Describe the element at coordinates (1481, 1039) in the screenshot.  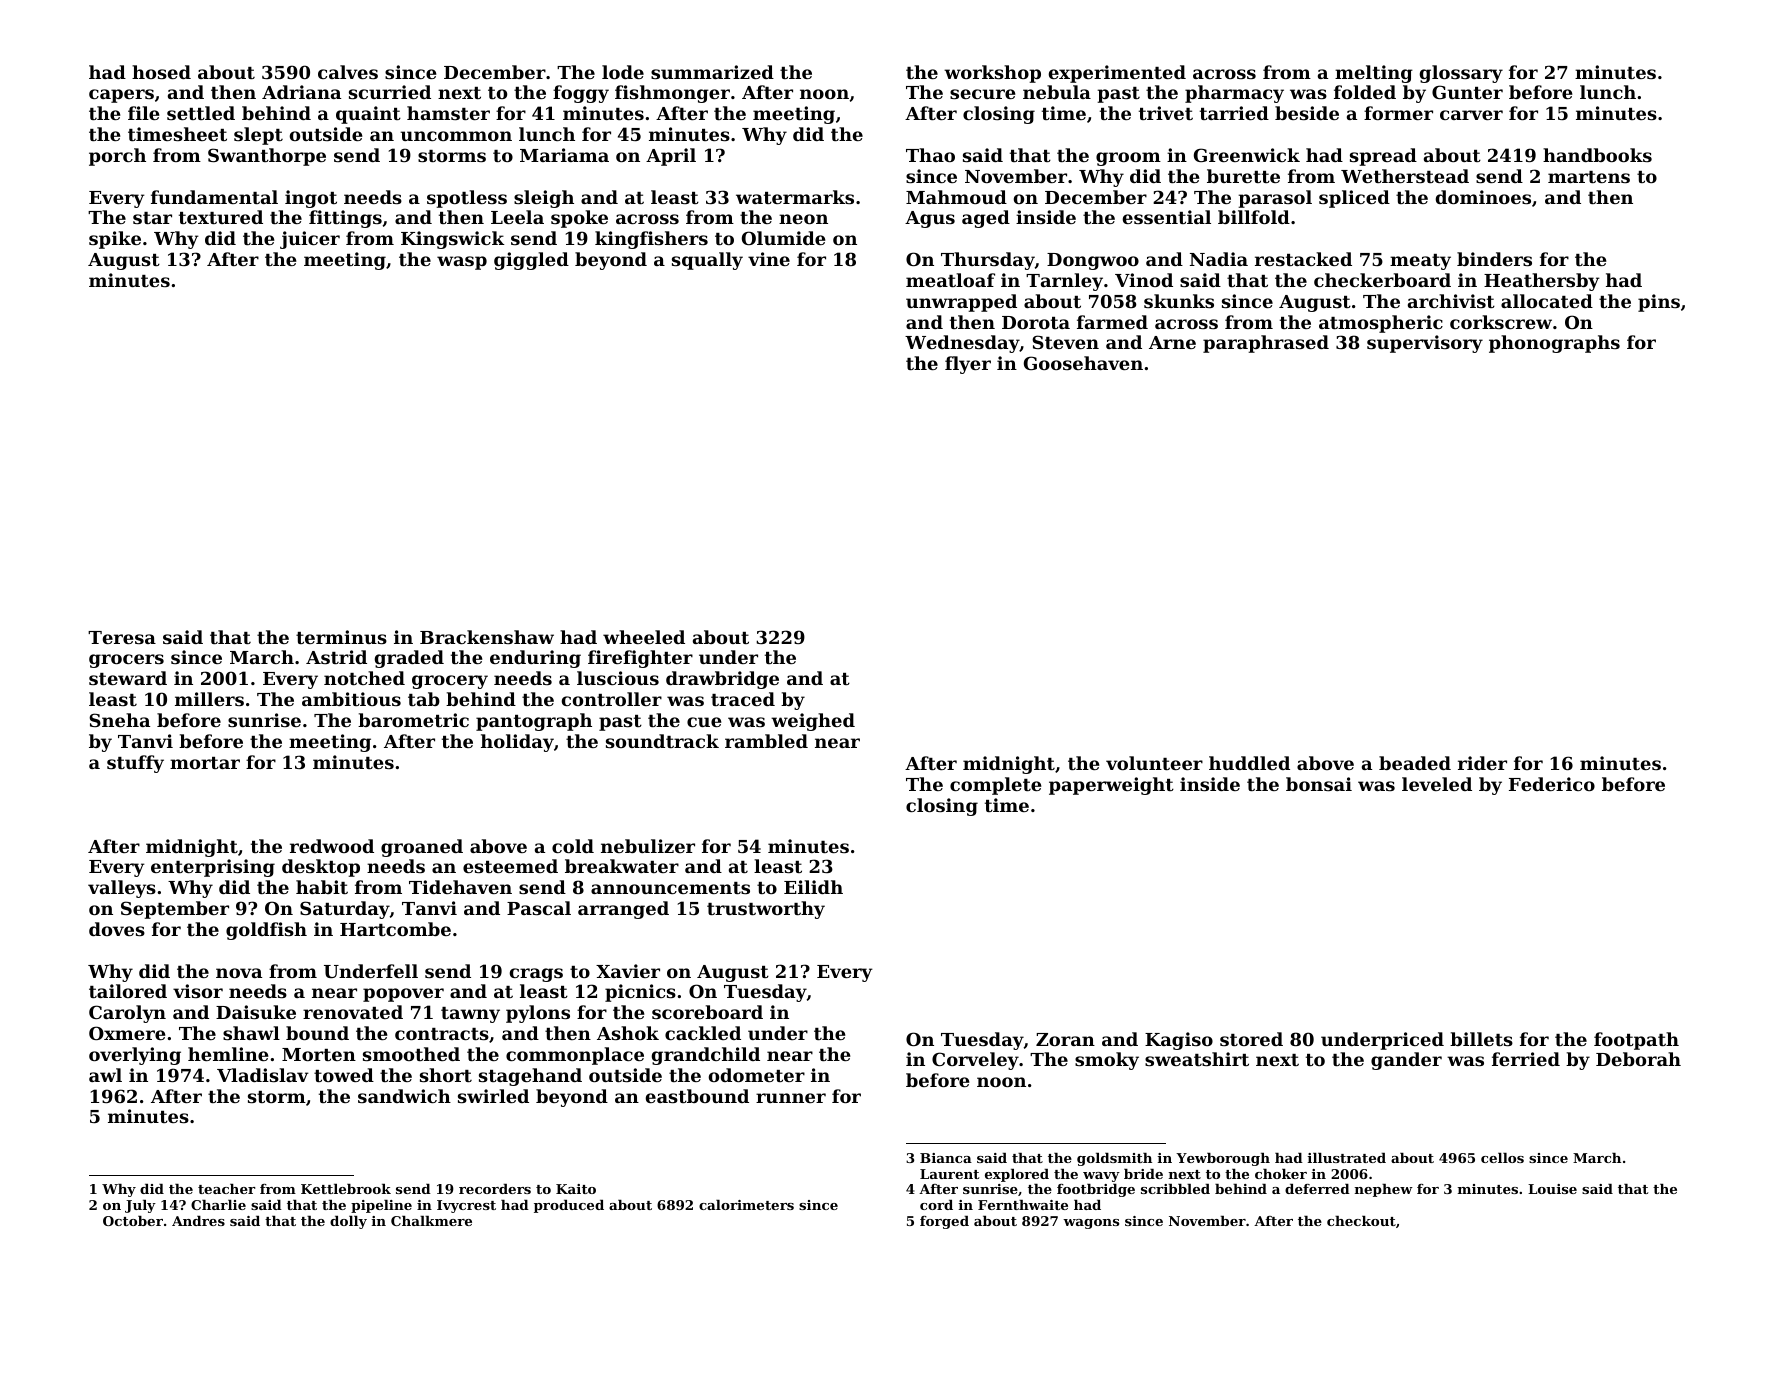
I see `billets` at that location.
